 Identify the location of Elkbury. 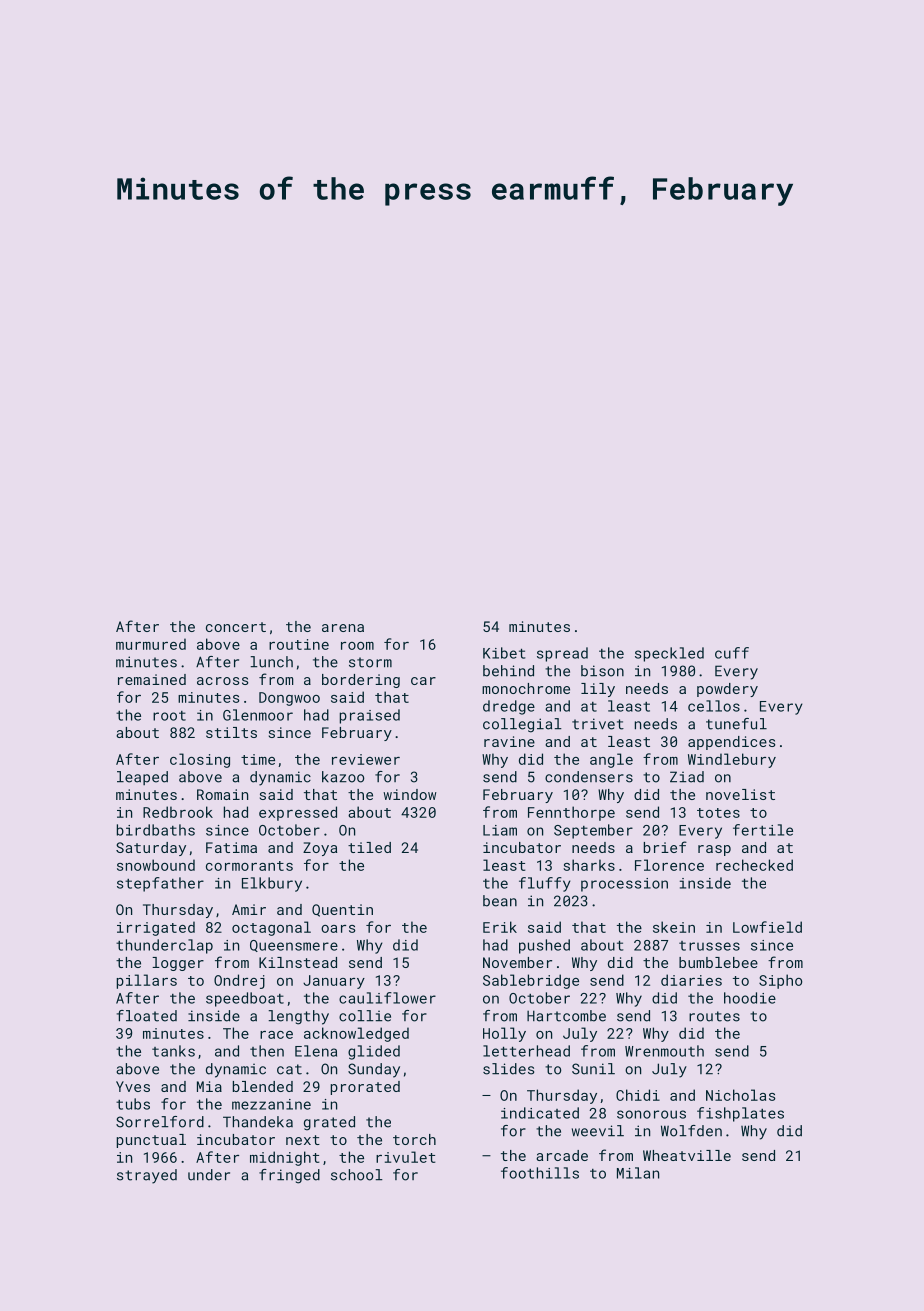
(272, 884).
